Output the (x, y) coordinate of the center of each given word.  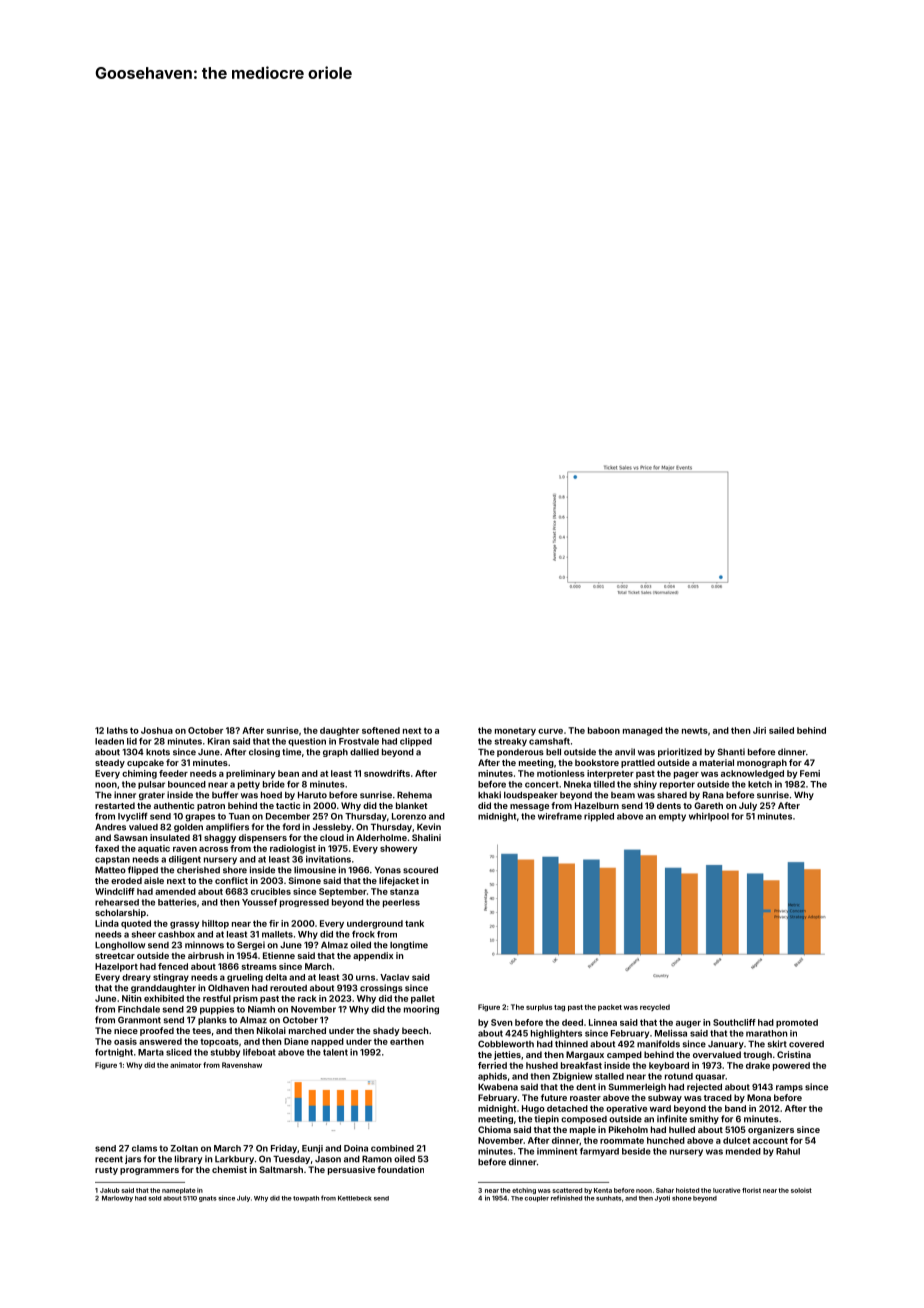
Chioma (494, 1129)
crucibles (271, 891)
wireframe (560, 816)
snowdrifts (387, 773)
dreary (136, 978)
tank (414, 923)
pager (686, 775)
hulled (682, 1129)
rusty (106, 1171)
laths (117, 730)
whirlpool (709, 817)
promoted (797, 1023)
